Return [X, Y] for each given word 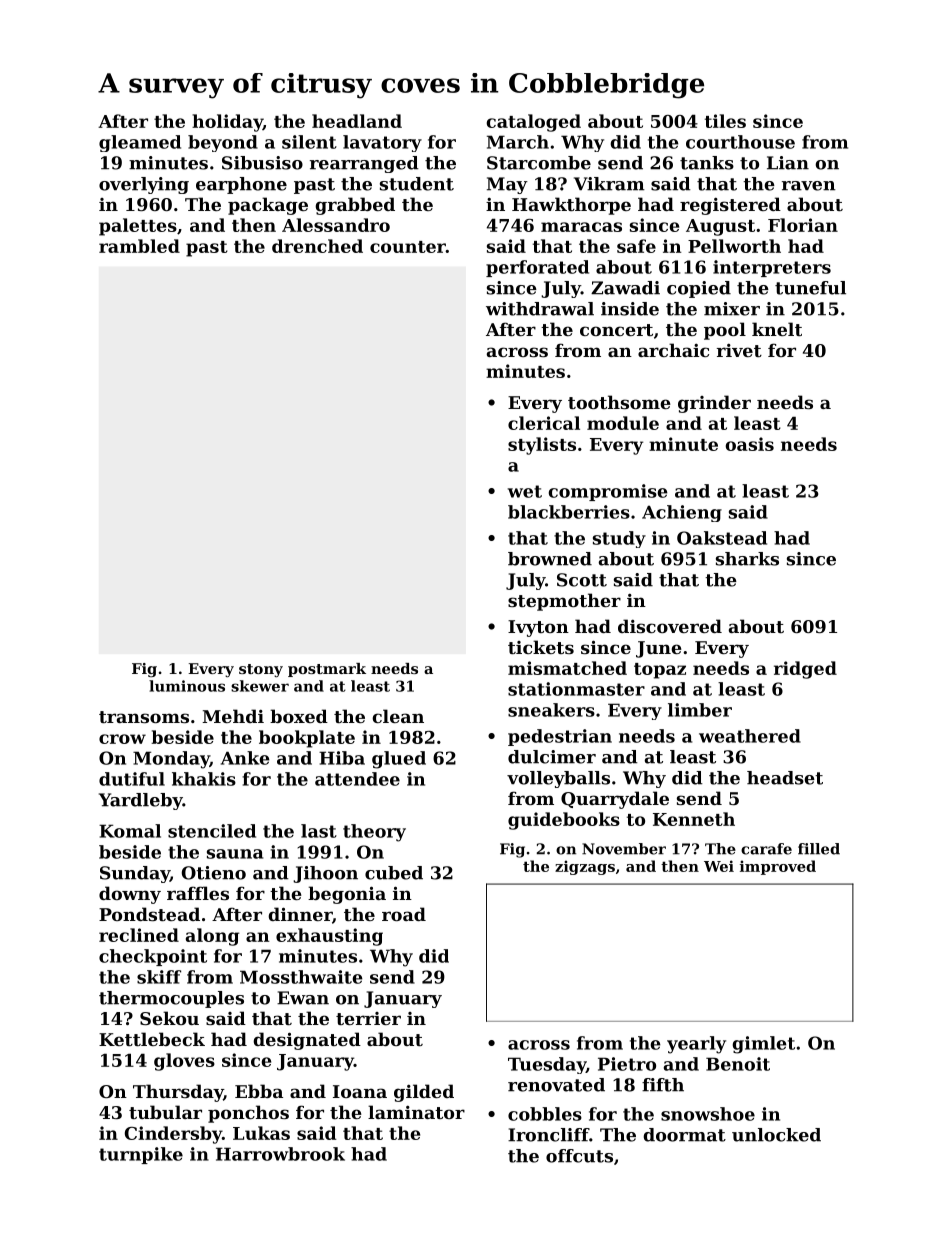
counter [408, 247]
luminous [187, 686]
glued [399, 760]
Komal [130, 831]
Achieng [682, 513]
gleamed [140, 143]
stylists [542, 446]
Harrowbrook [280, 1154]
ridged [805, 670]
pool [725, 331]
